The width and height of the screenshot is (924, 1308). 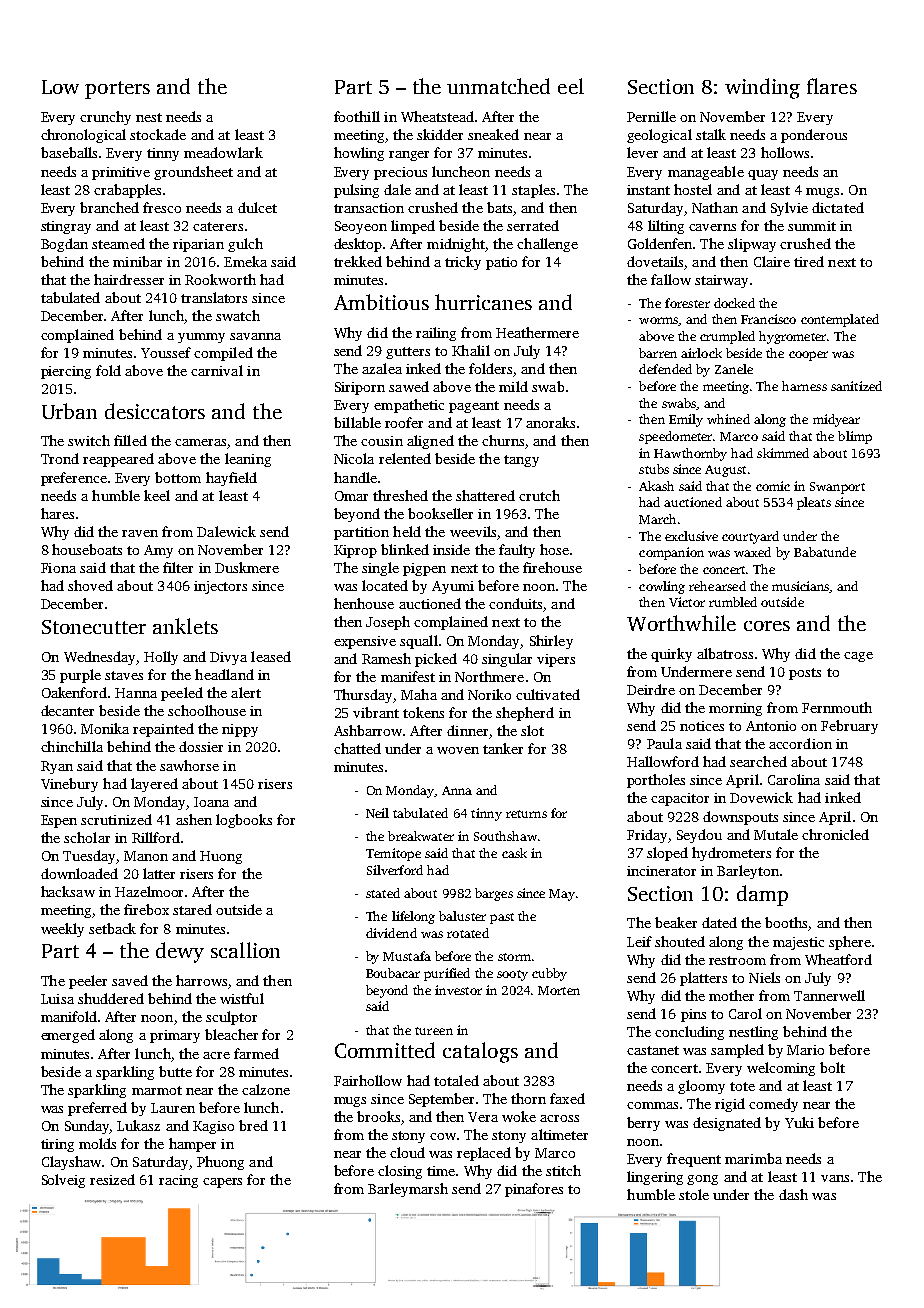 I want to click on unmatched, so click(x=498, y=86).
